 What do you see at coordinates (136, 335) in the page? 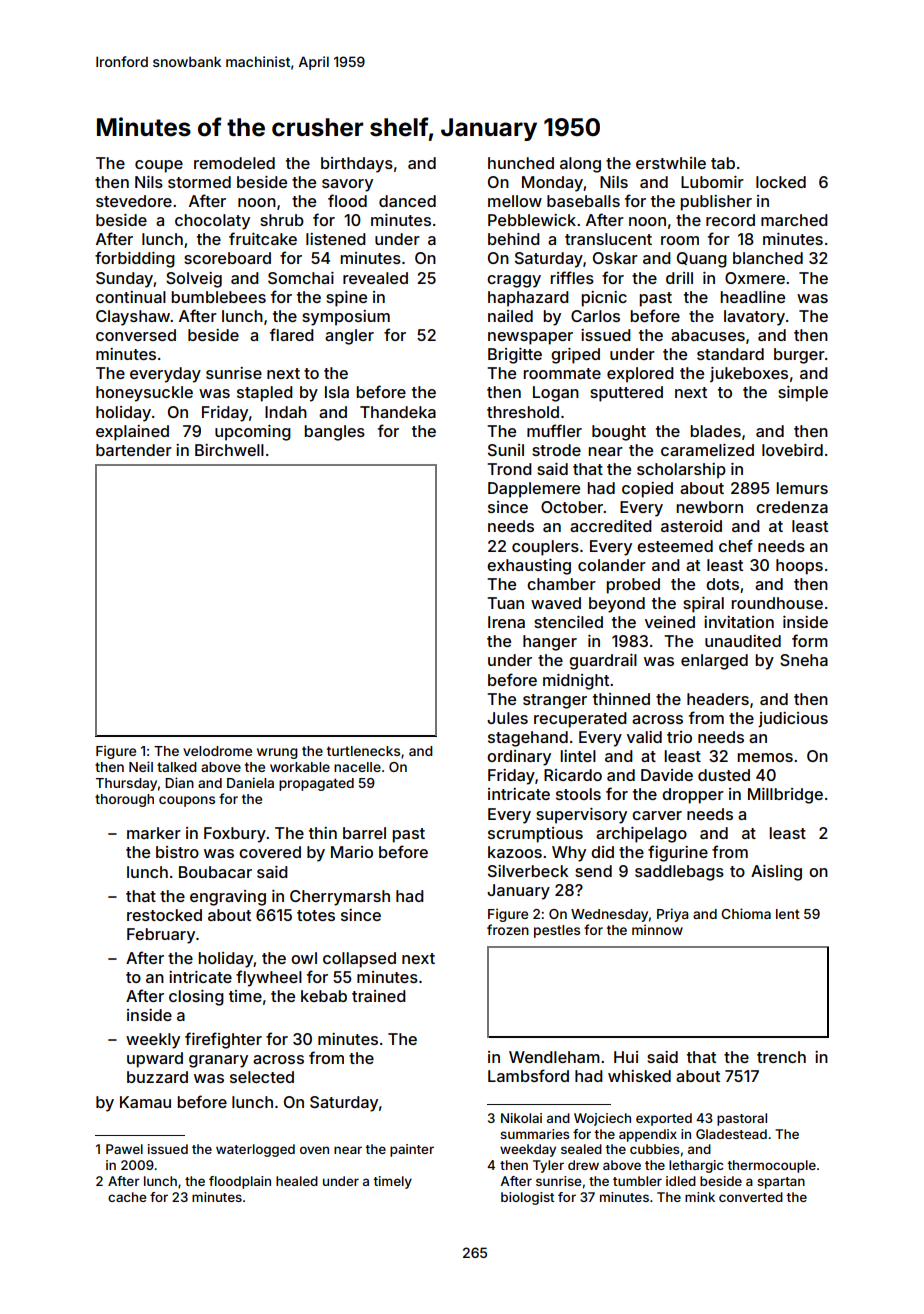
I see `conversed` at bounding box center [136, 335].
